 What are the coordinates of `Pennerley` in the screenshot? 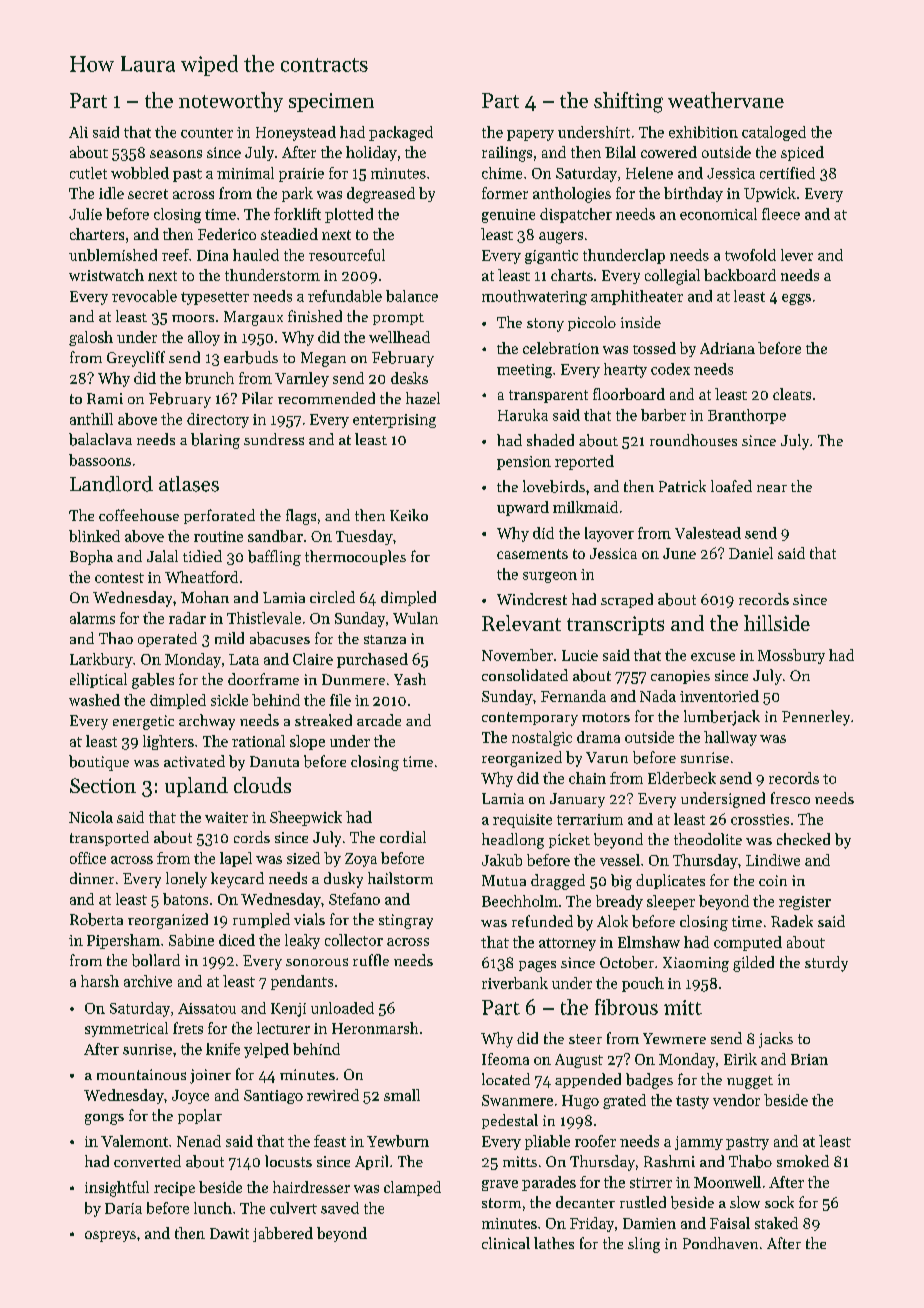 It's located at (816, 718).
